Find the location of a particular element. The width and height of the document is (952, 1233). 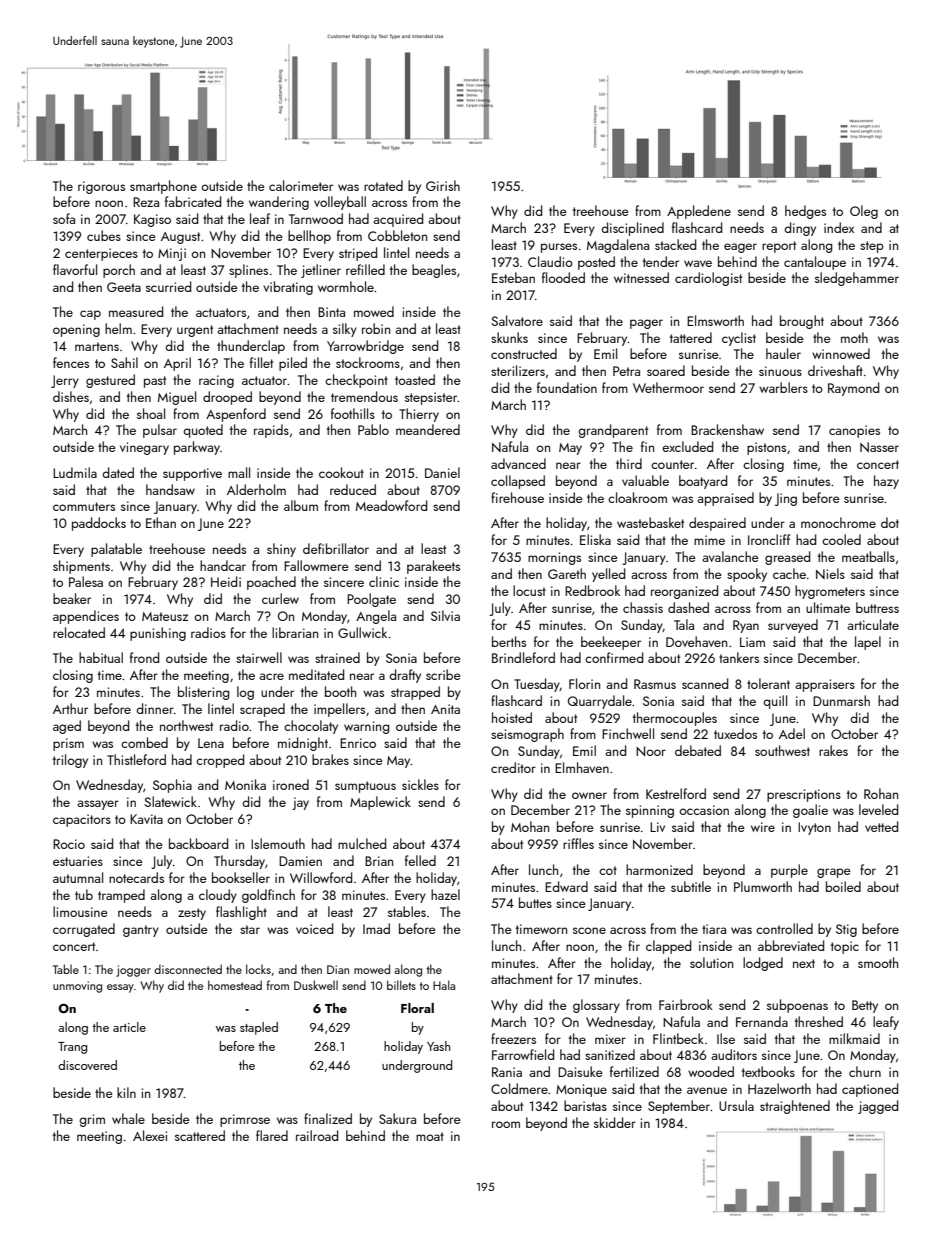

Dunmarsh is located at coordinates (841, 700).
